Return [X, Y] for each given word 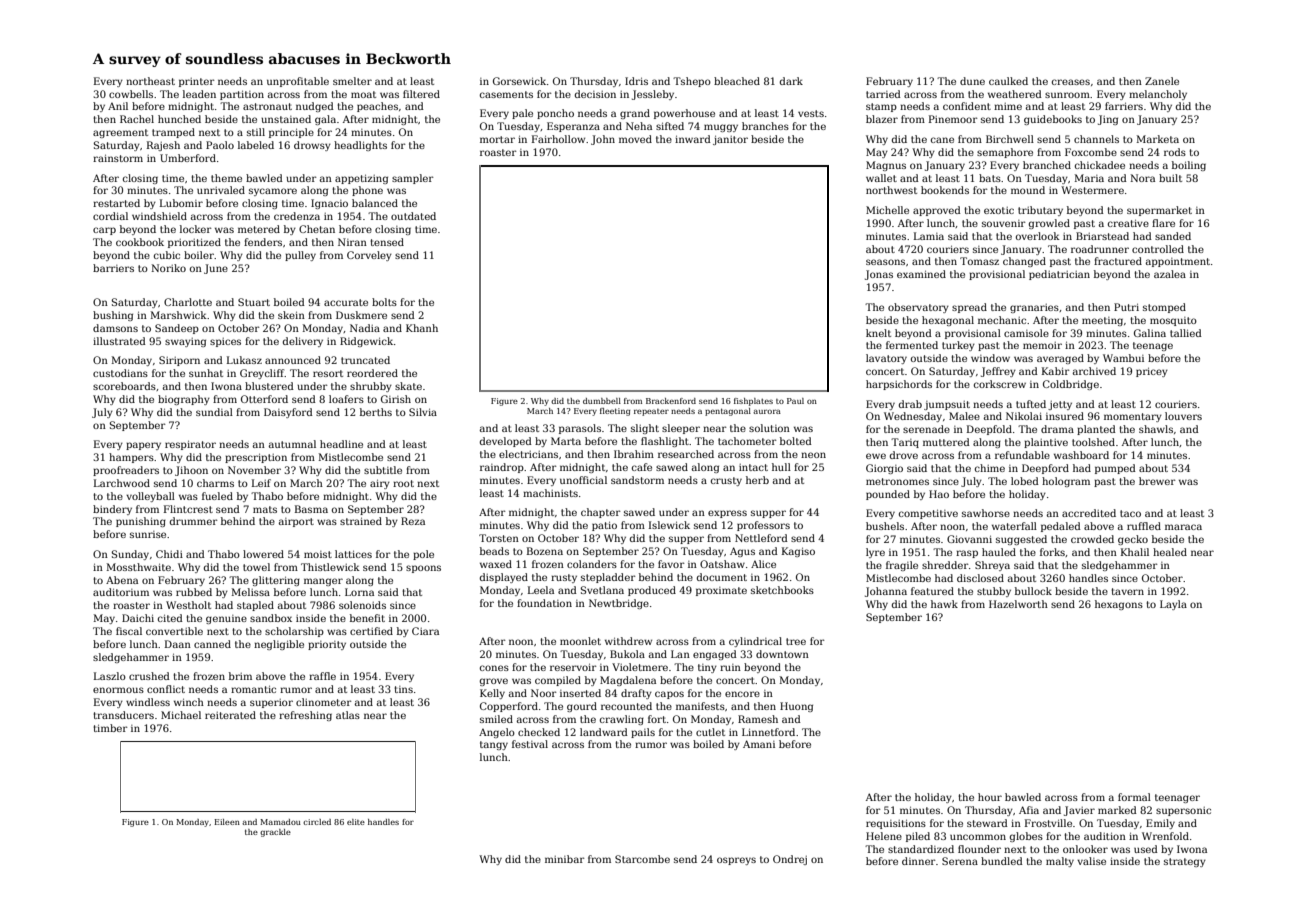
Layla [1173, 605]
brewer [1157, 481]
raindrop [502, 468]
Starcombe [642, 859]
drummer [193, 521]
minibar [565, 859]
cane [942, 140]
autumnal [292, 444]
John [603, 140]
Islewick [669, 525]
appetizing [361, 179]
